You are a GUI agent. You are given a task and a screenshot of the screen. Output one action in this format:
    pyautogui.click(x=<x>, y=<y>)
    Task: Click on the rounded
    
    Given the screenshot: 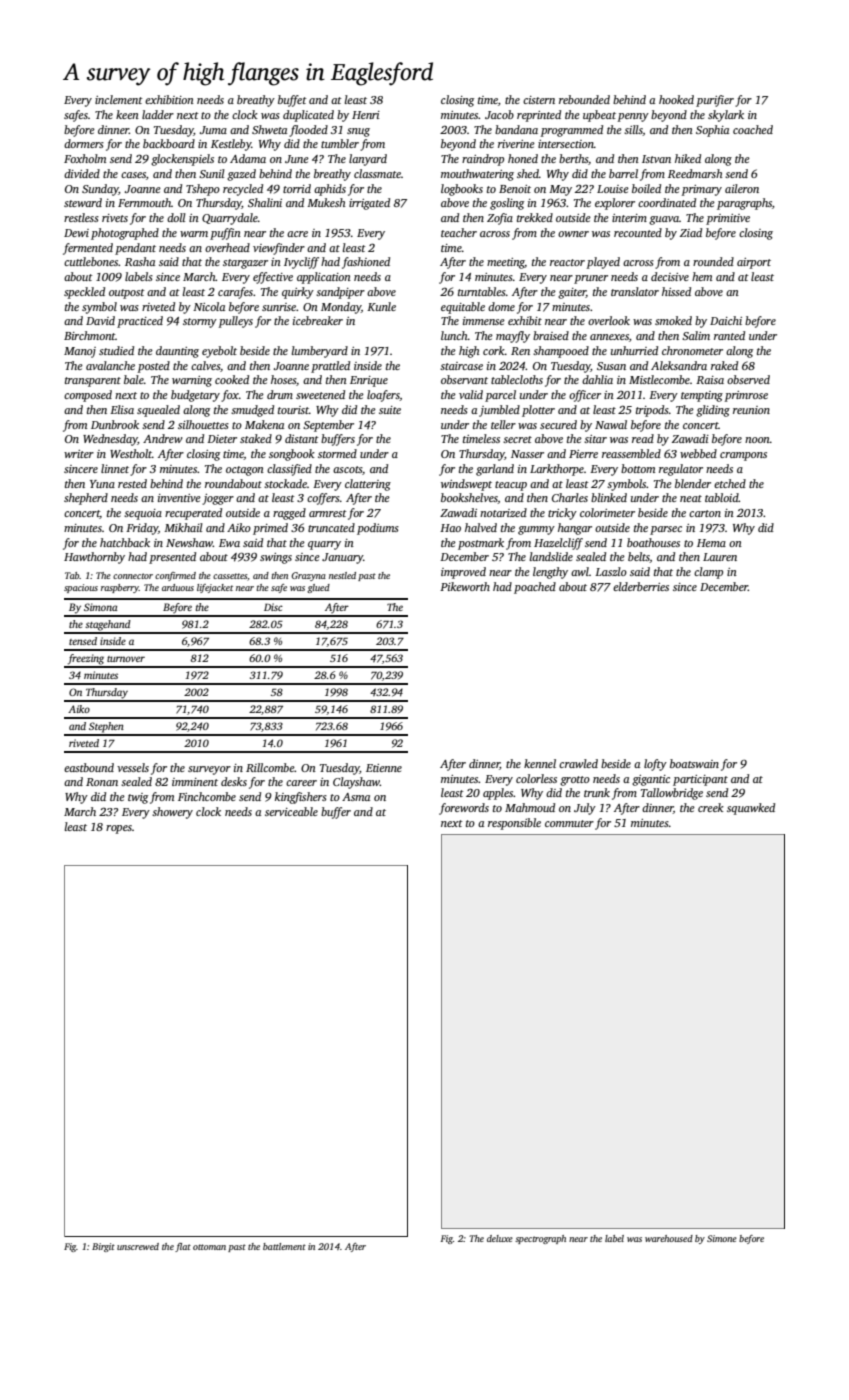 What is the action you would take?
    pyautogui.click(x=713, y=261)
